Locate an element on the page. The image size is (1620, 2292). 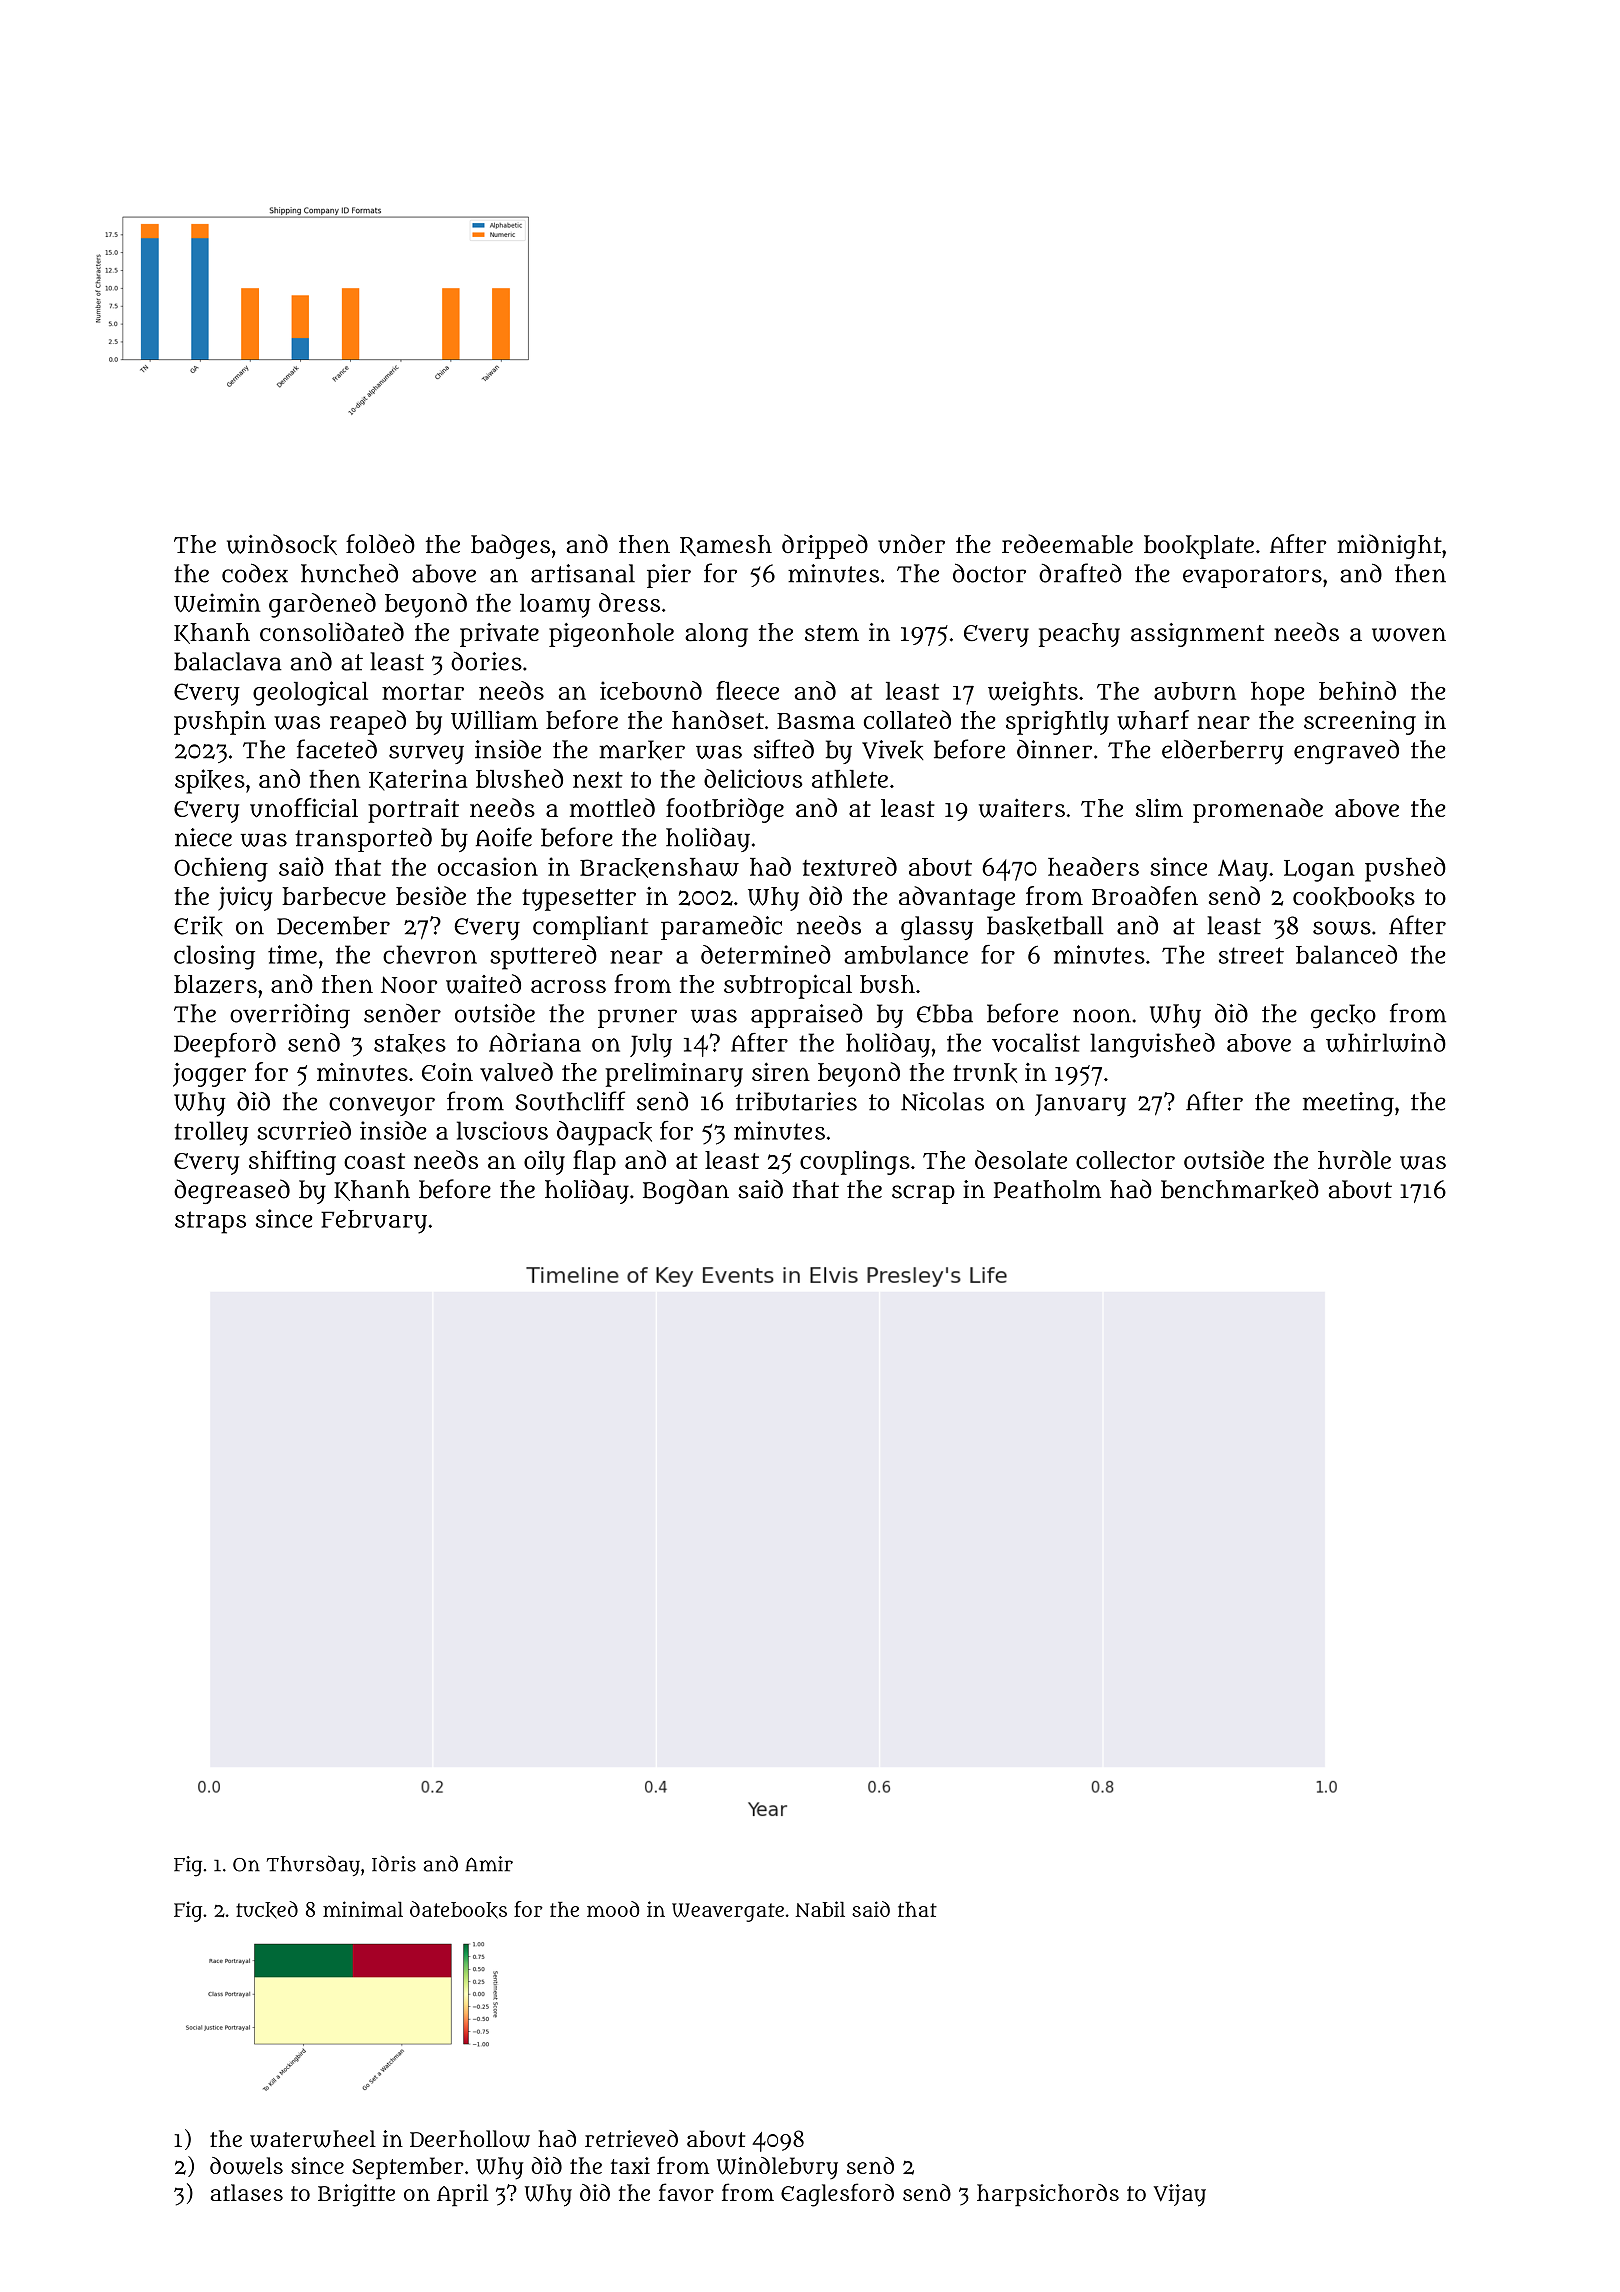
oily is located at coordinates (544, 1163).
